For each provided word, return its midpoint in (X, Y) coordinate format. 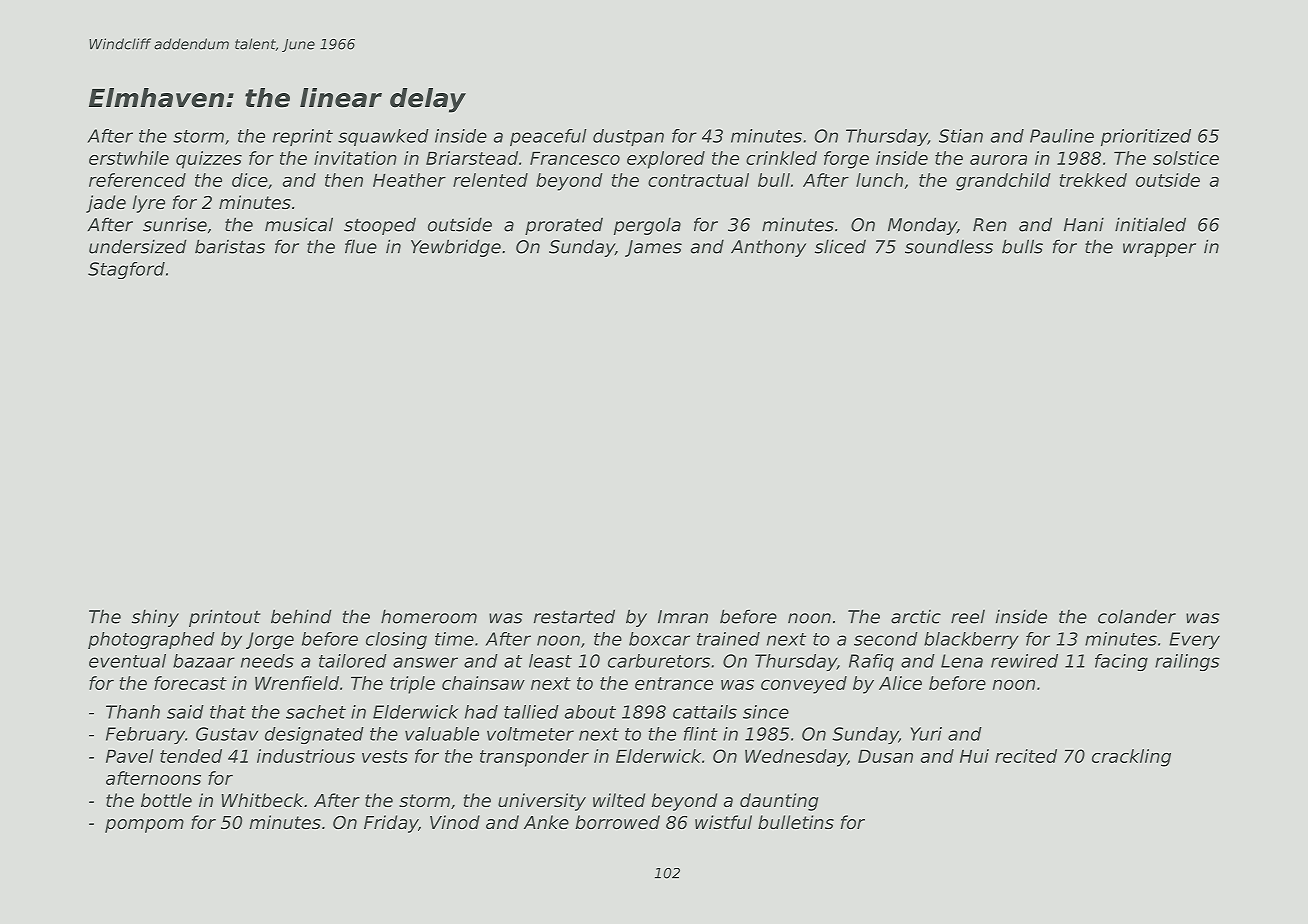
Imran (683, 617)
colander (1137, 616)
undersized (138, 246)
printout (225, 618)
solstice (1186, 158)
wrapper (1159, 250)
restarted (574, 616)
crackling (1131, 758)
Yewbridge (456, 248)
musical (299, 224)
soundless (949, 246)
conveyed (804, 685)
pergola (647, 226)
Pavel (129, 756)
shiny (155, 618)
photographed (151, 640)
